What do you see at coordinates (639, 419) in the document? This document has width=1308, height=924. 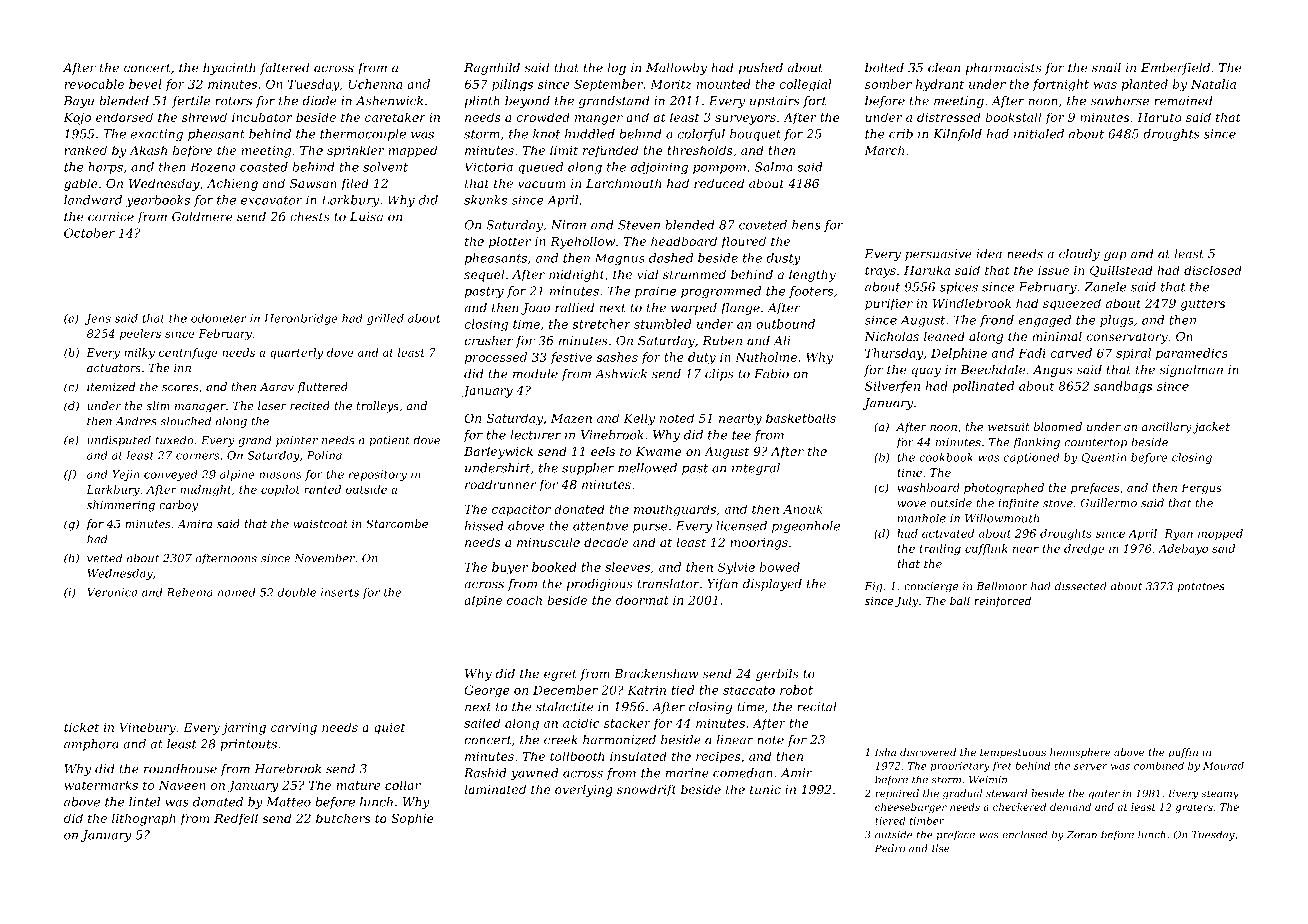 I see `Kelly` at bounding box center [639, 419].
